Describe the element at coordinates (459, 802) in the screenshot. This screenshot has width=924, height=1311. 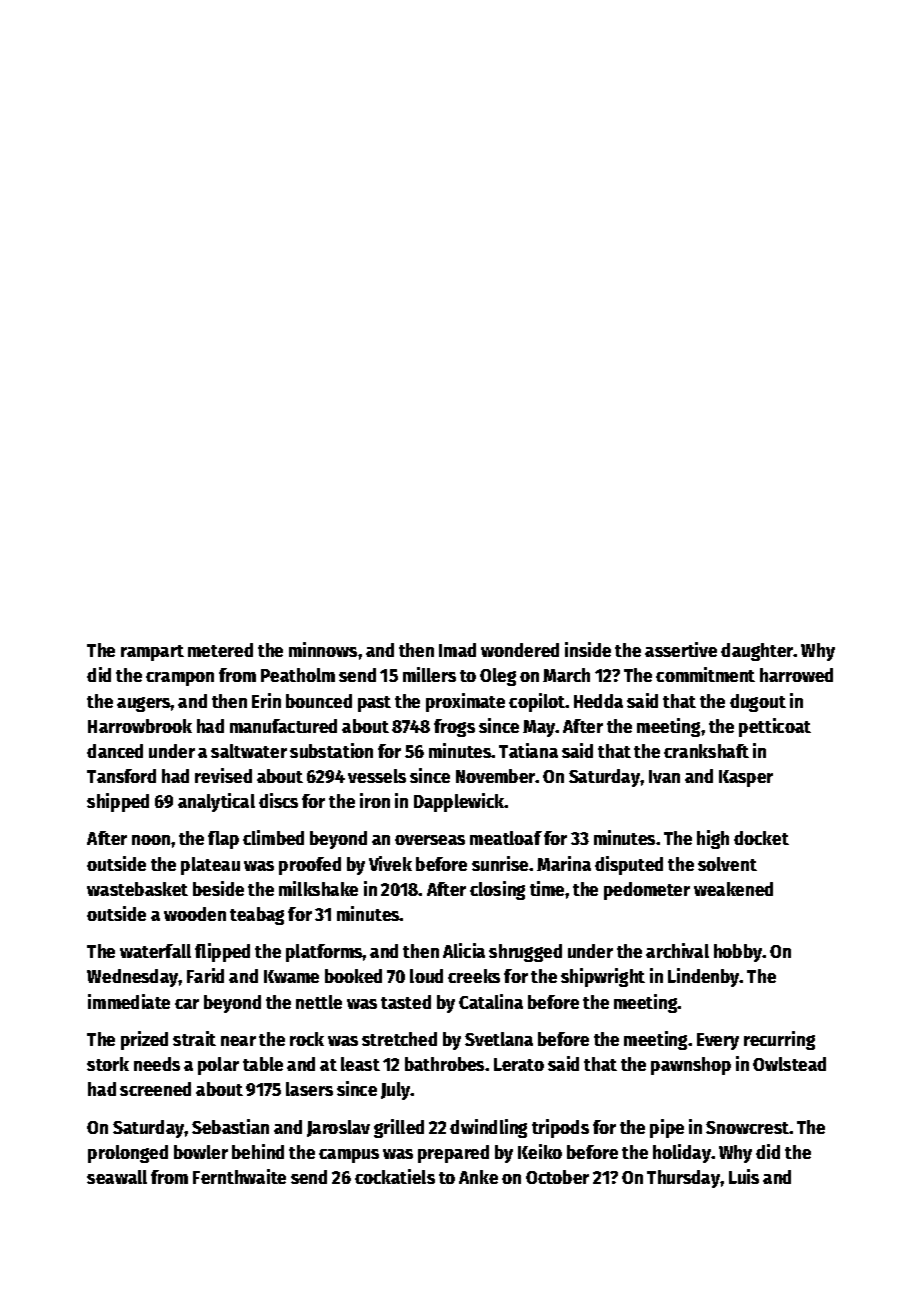
I see `Dapplewick` at that location.
